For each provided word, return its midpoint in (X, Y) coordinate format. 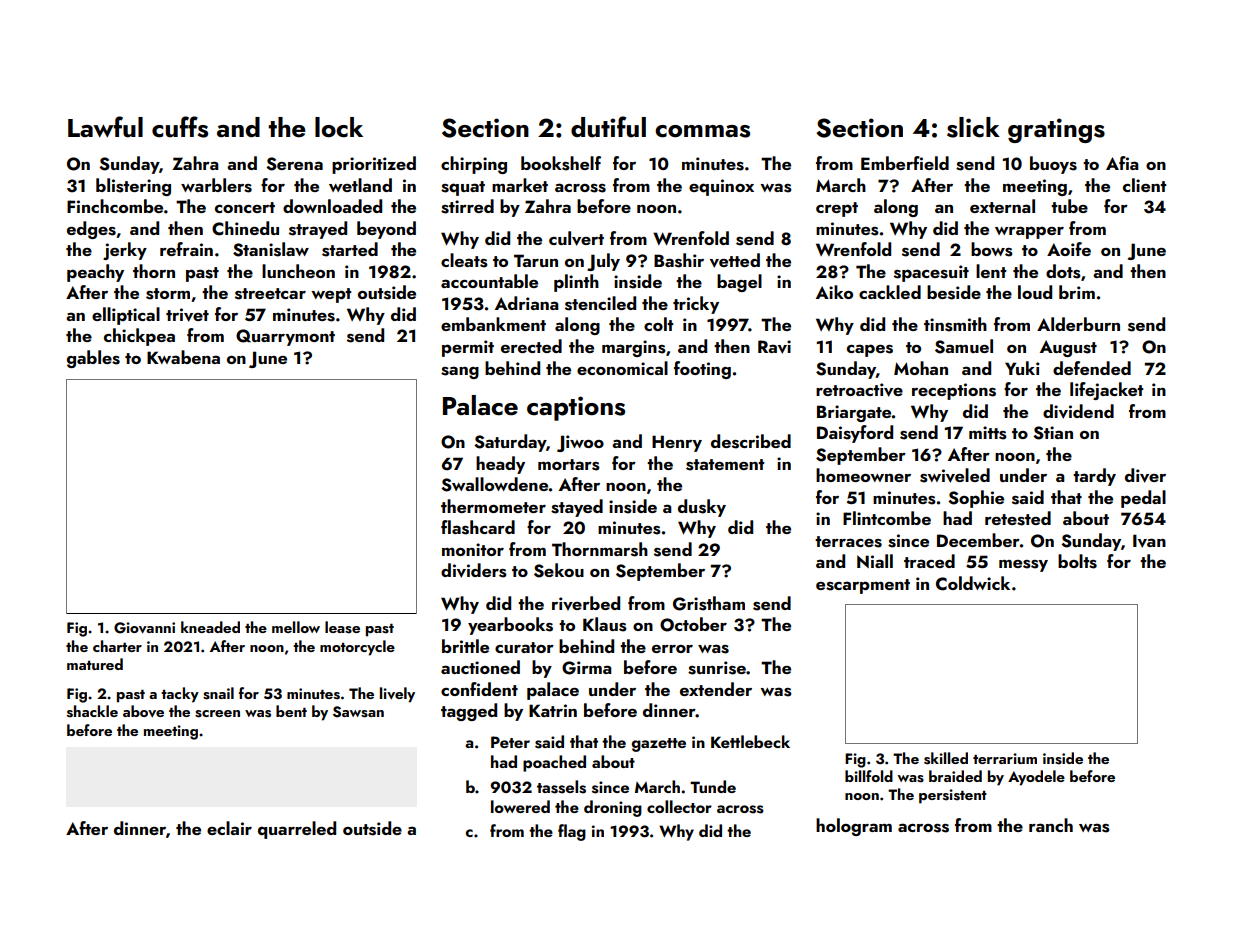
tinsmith (955, 324)
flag (572, 832)
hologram (854, 827)
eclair (229, 828)
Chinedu (245, 228)
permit (468, 348)
